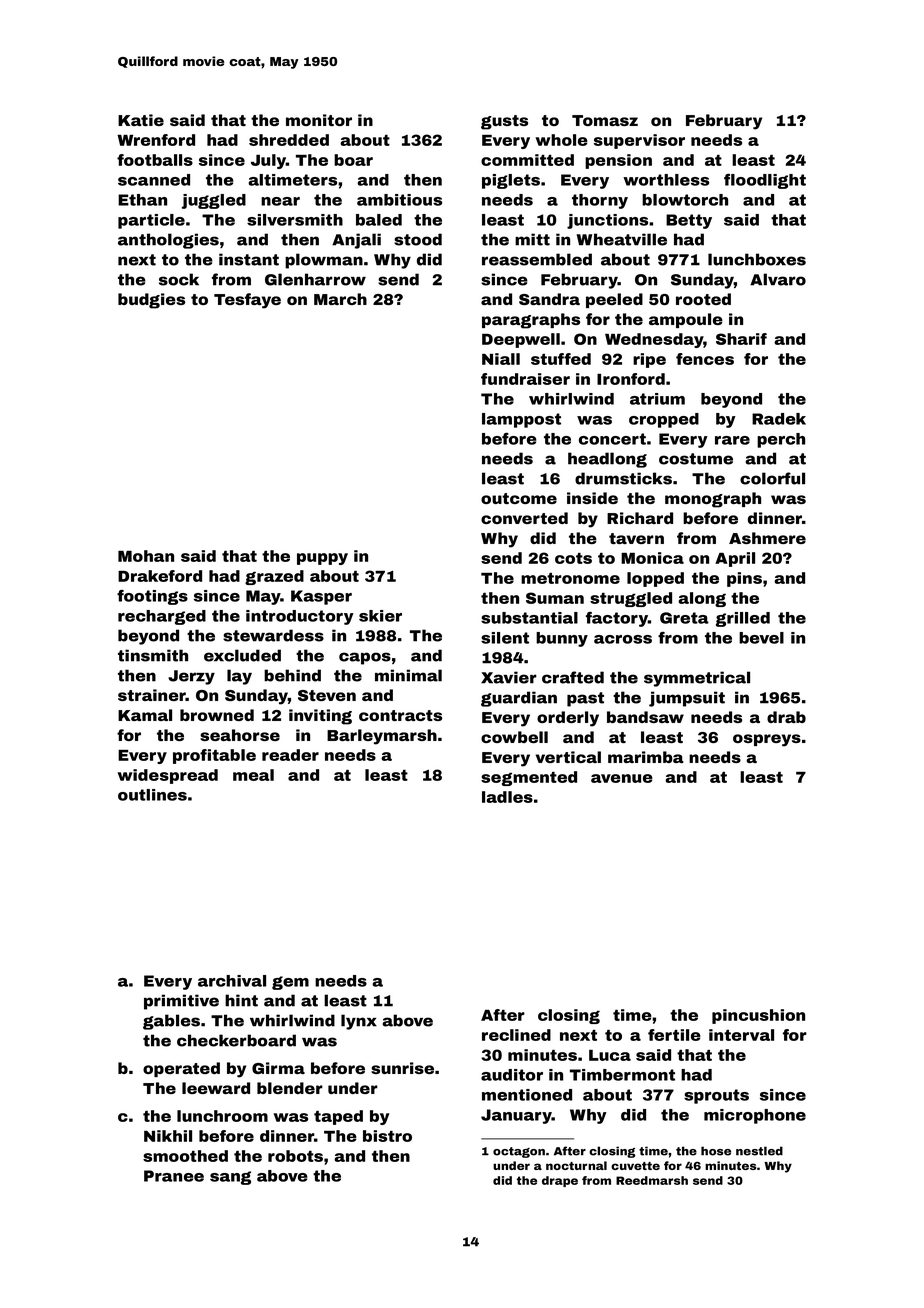 This image has width=924, height=1308. Describe the element at coordinates (214, 201) in the image. I see `juggled` at that location.
